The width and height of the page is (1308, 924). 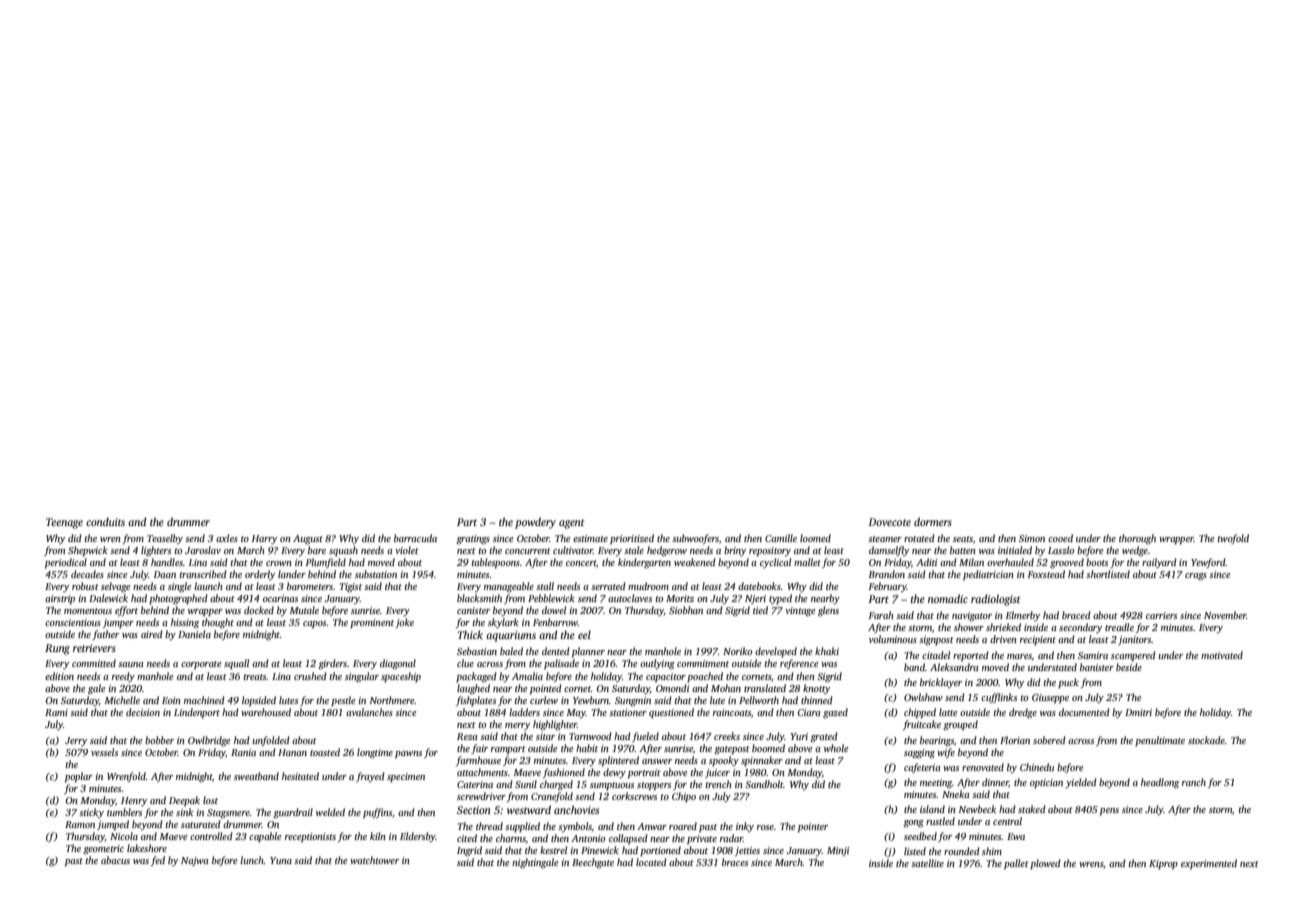 I want to click on janitors, so click(x=1134, y=640).
